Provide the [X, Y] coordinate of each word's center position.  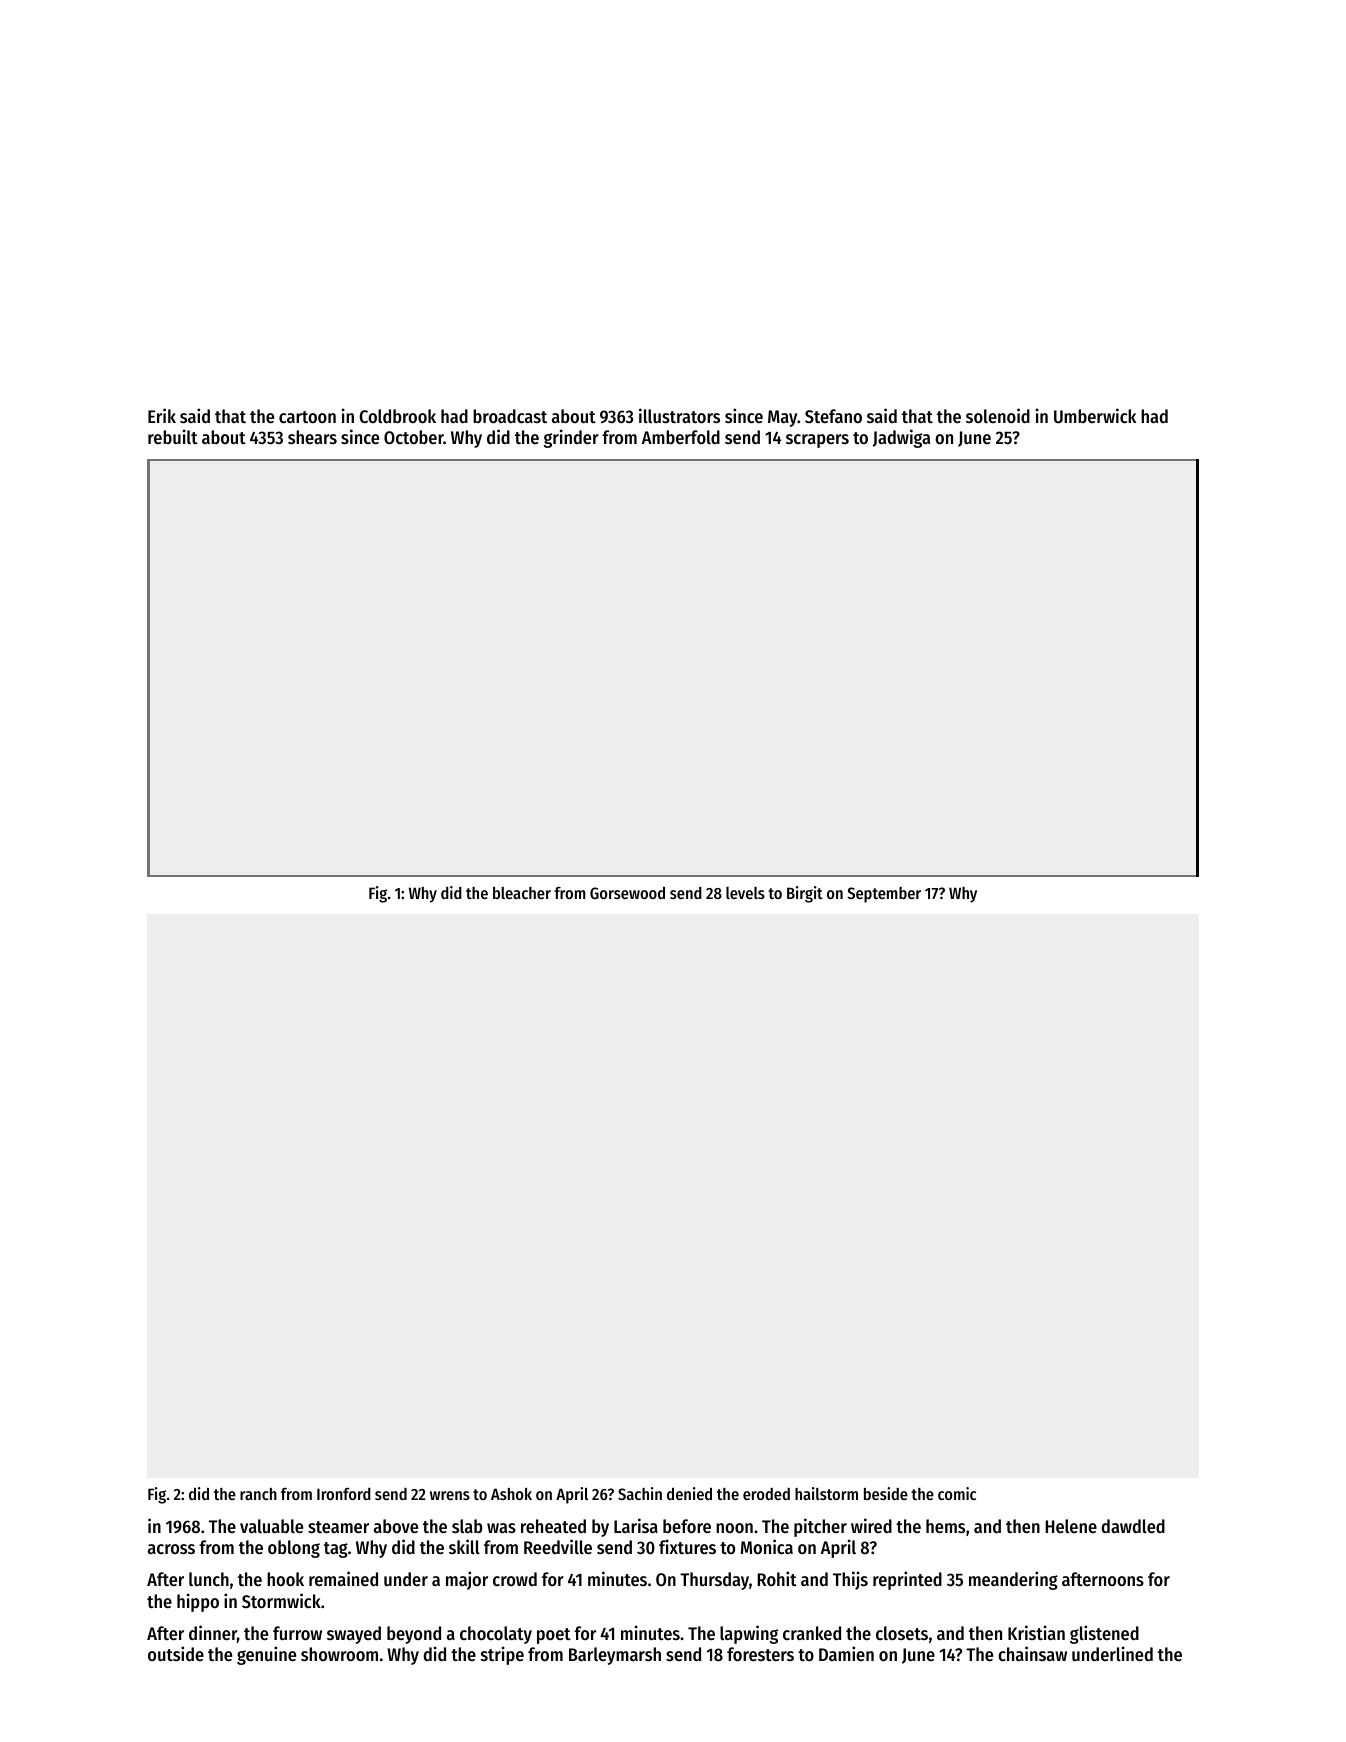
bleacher [522, 893]
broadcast [510, 416]
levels [745, 893]
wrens [450, 1495]
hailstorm [826, 1493]
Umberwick [1095, 415]
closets [902, 1633]
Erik [162, 415]
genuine [266, 1655]
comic [957, 1493]
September [884, 895]
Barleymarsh [615, 1656]
